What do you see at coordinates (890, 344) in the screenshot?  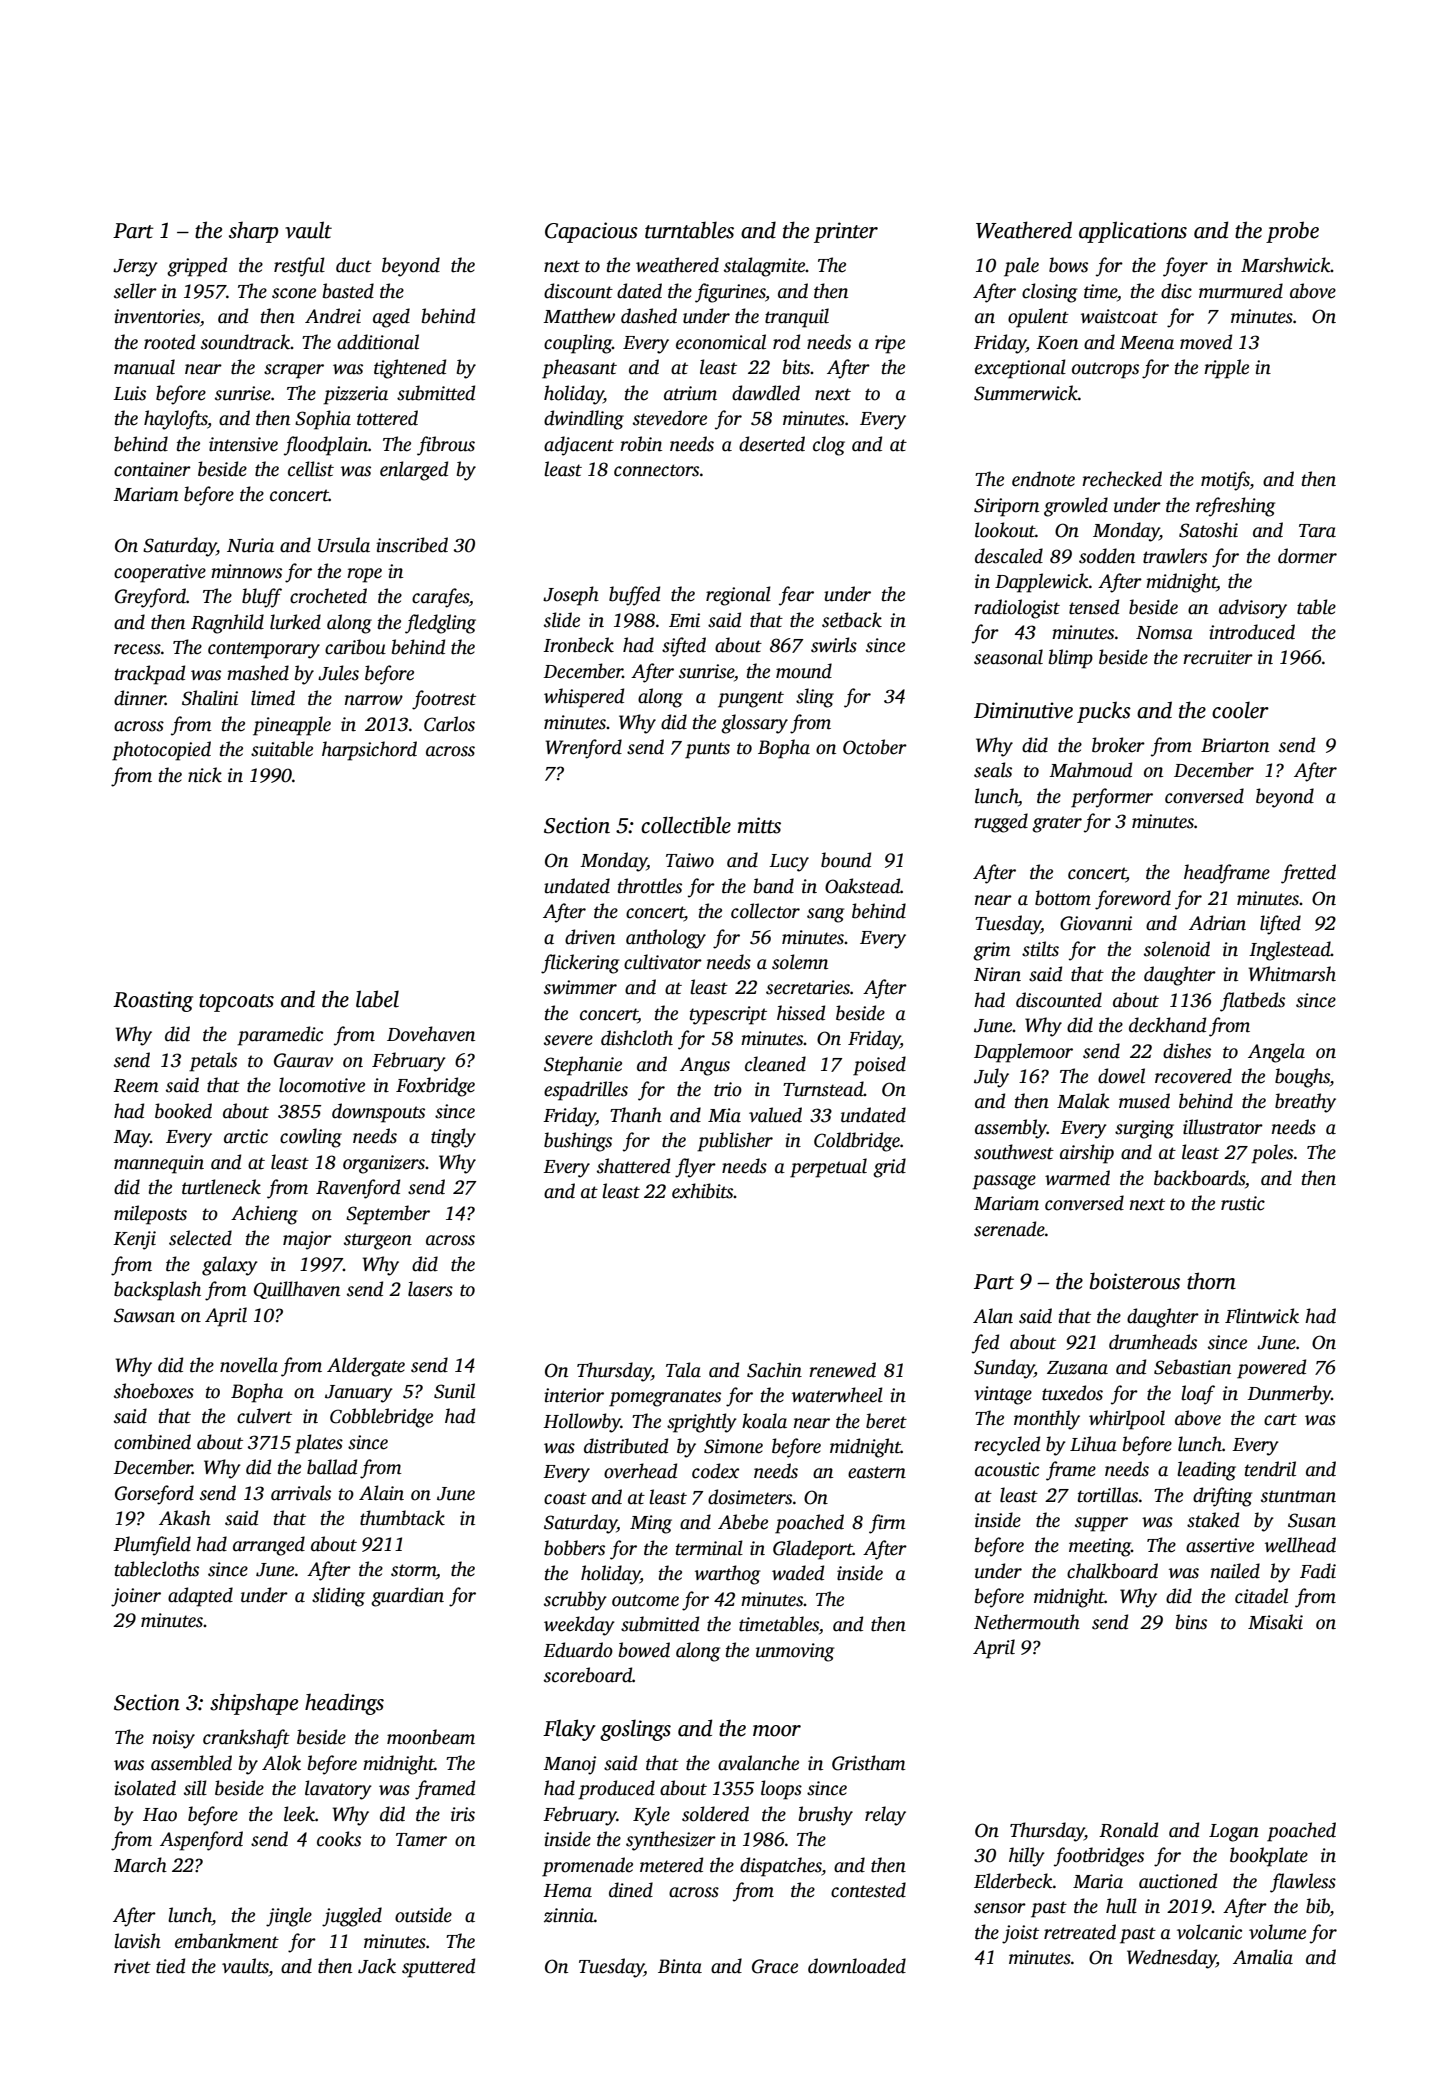 I see `ripe` at bounding box center [890, 344].
